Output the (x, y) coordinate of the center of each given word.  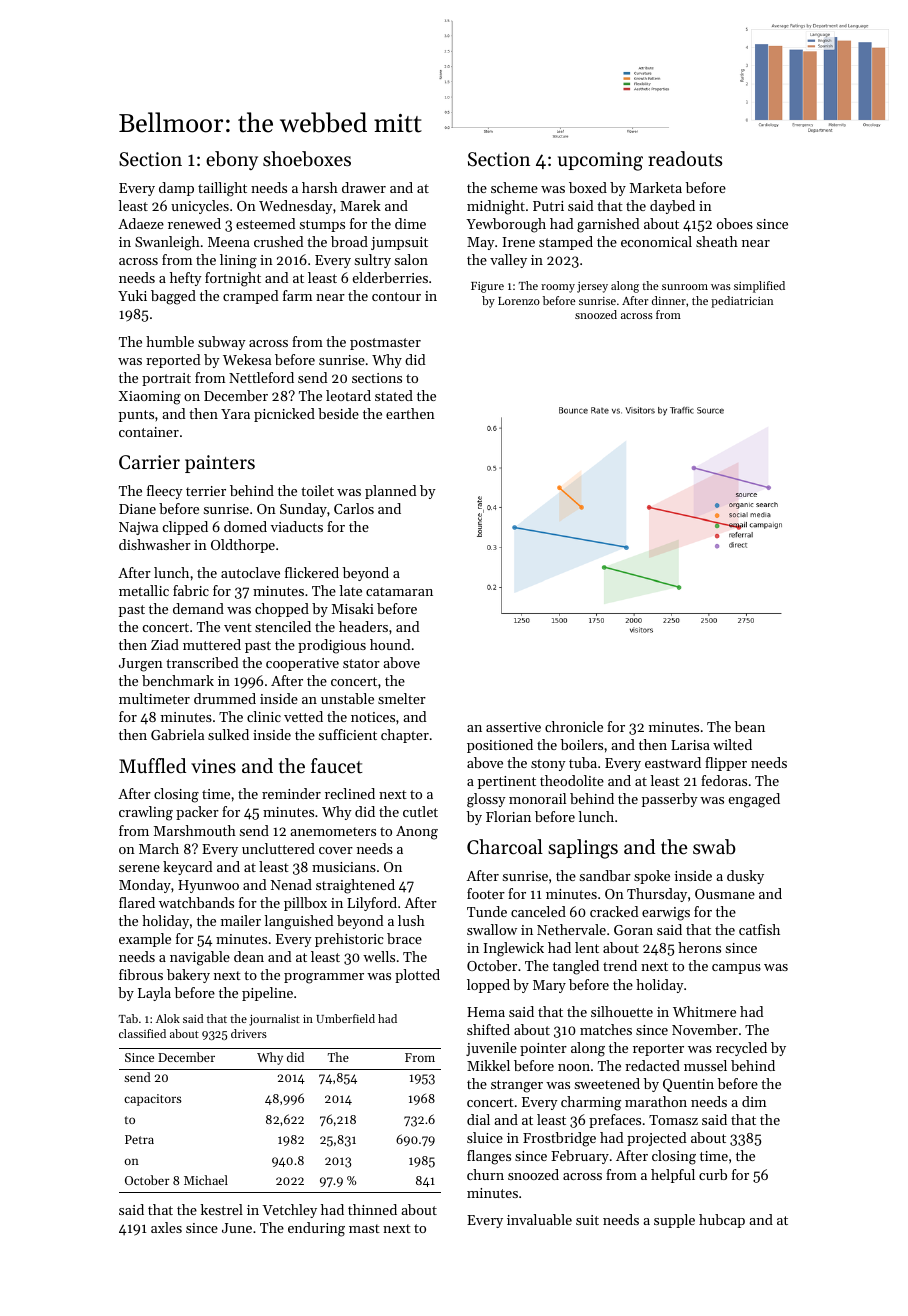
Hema (486, 1012)
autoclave (250, 572)
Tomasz (673, 1120)
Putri (548, 206)
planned (390, 492)
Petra (139, 1139)
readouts (685, 159)
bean (750, 726)
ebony (232, 160)
